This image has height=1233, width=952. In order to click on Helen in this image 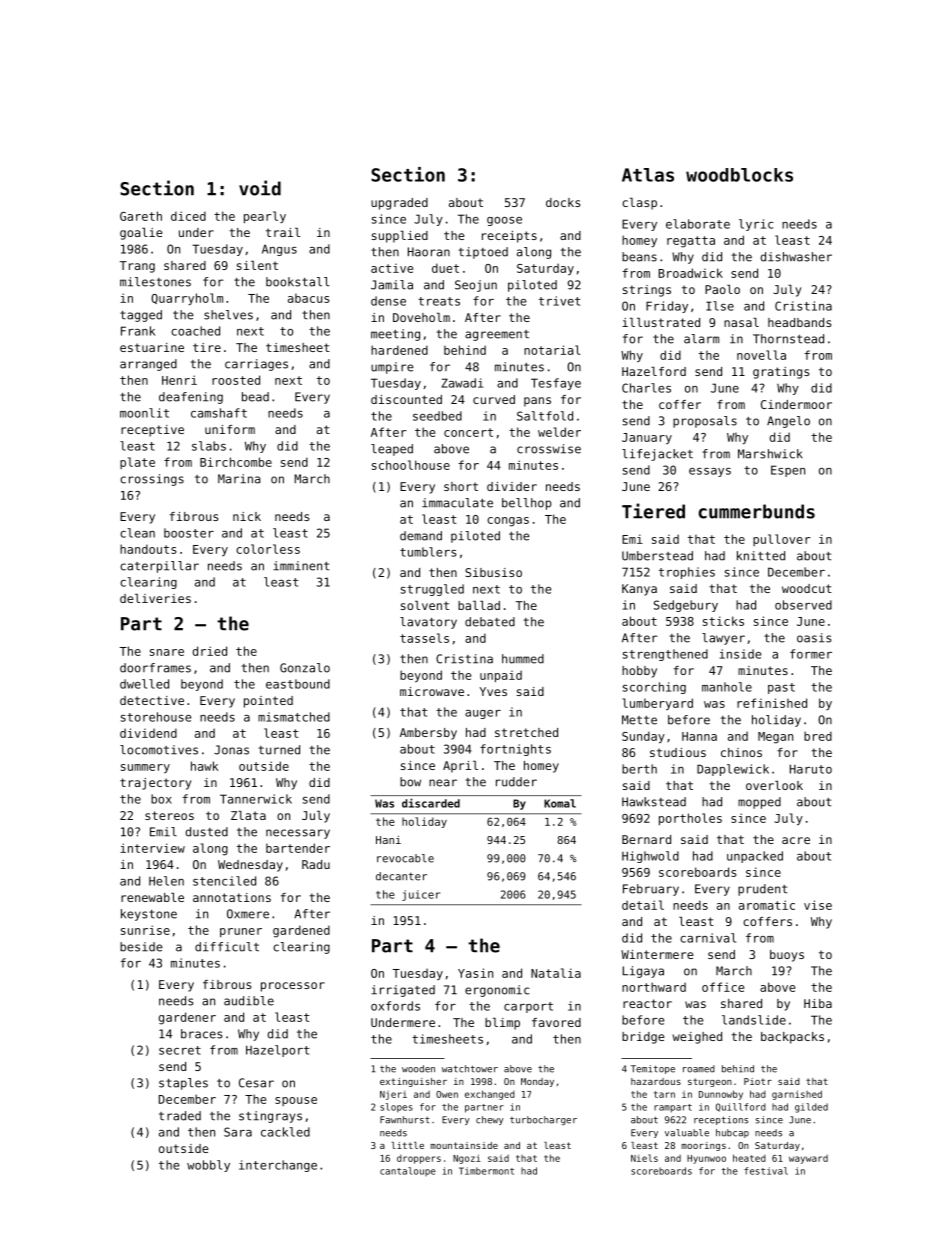, I will do `click(166, 881)`.
